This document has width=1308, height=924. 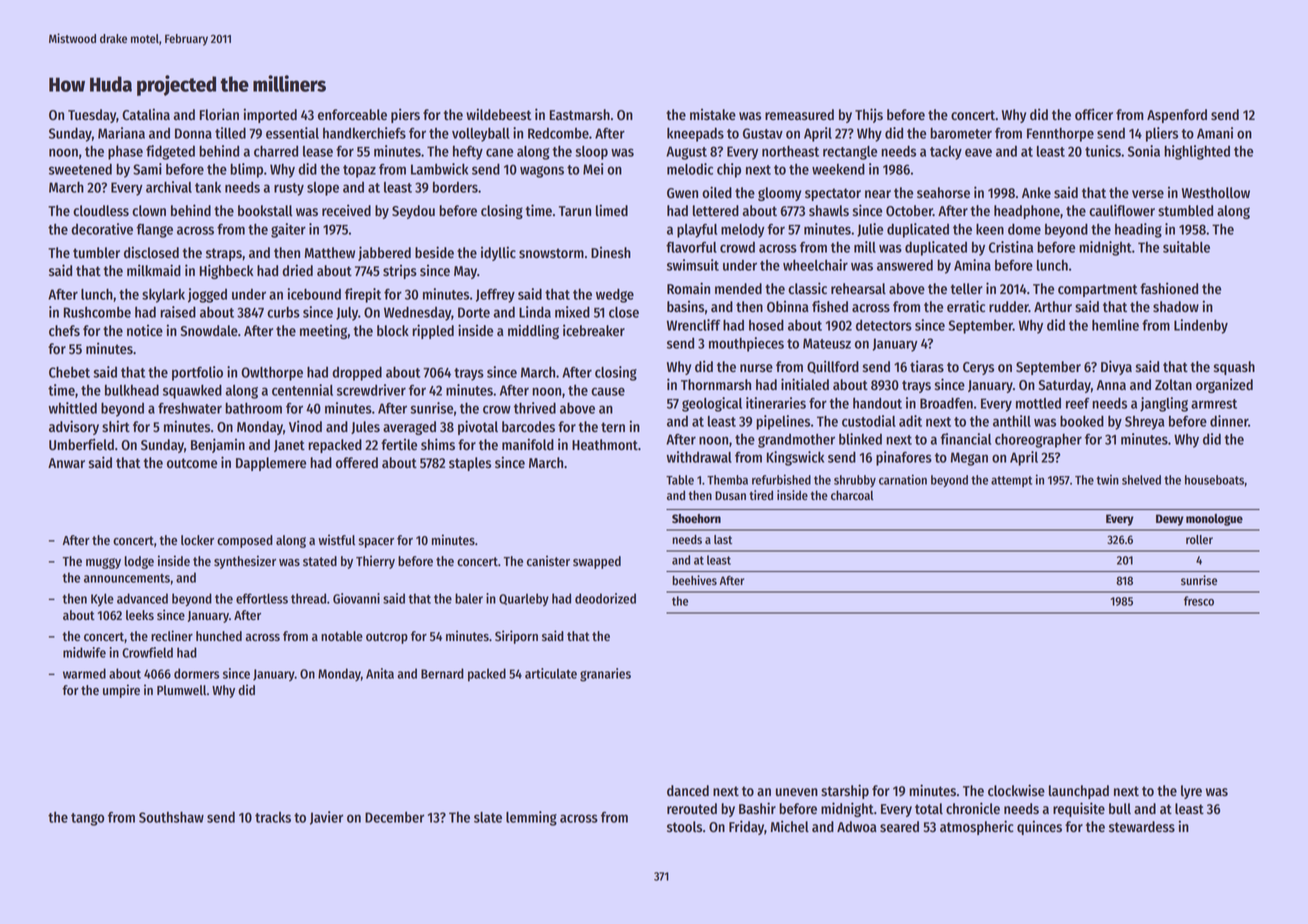 I want to click on officer, so click(x=1094, y=114).
